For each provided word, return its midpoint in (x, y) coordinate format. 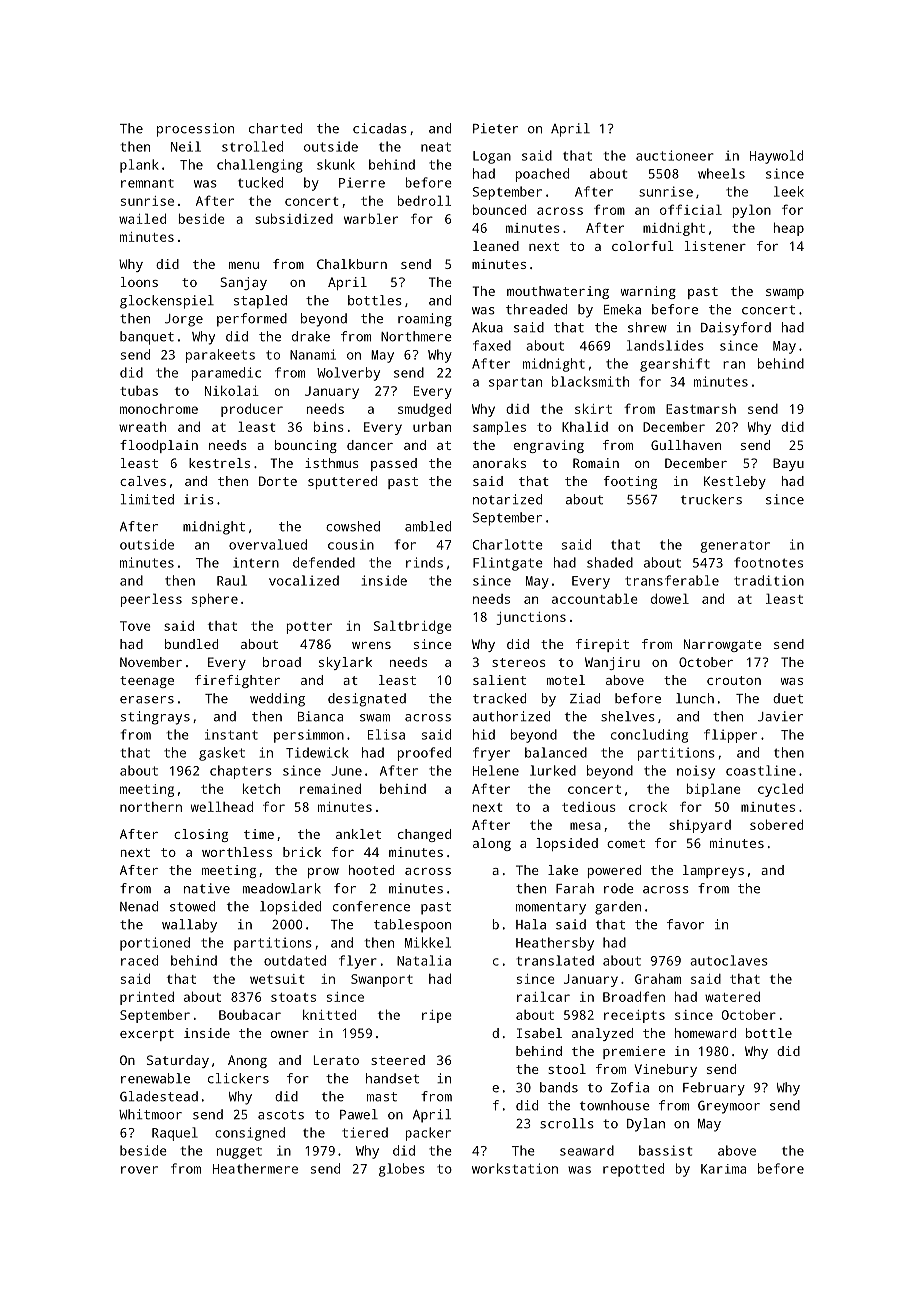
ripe (437, 1016)
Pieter (495, 128)
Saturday (178, 1061)
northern (151, 807)
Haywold (776, 157)
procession (195, 130)
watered (732, 996)
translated (555, 960)
